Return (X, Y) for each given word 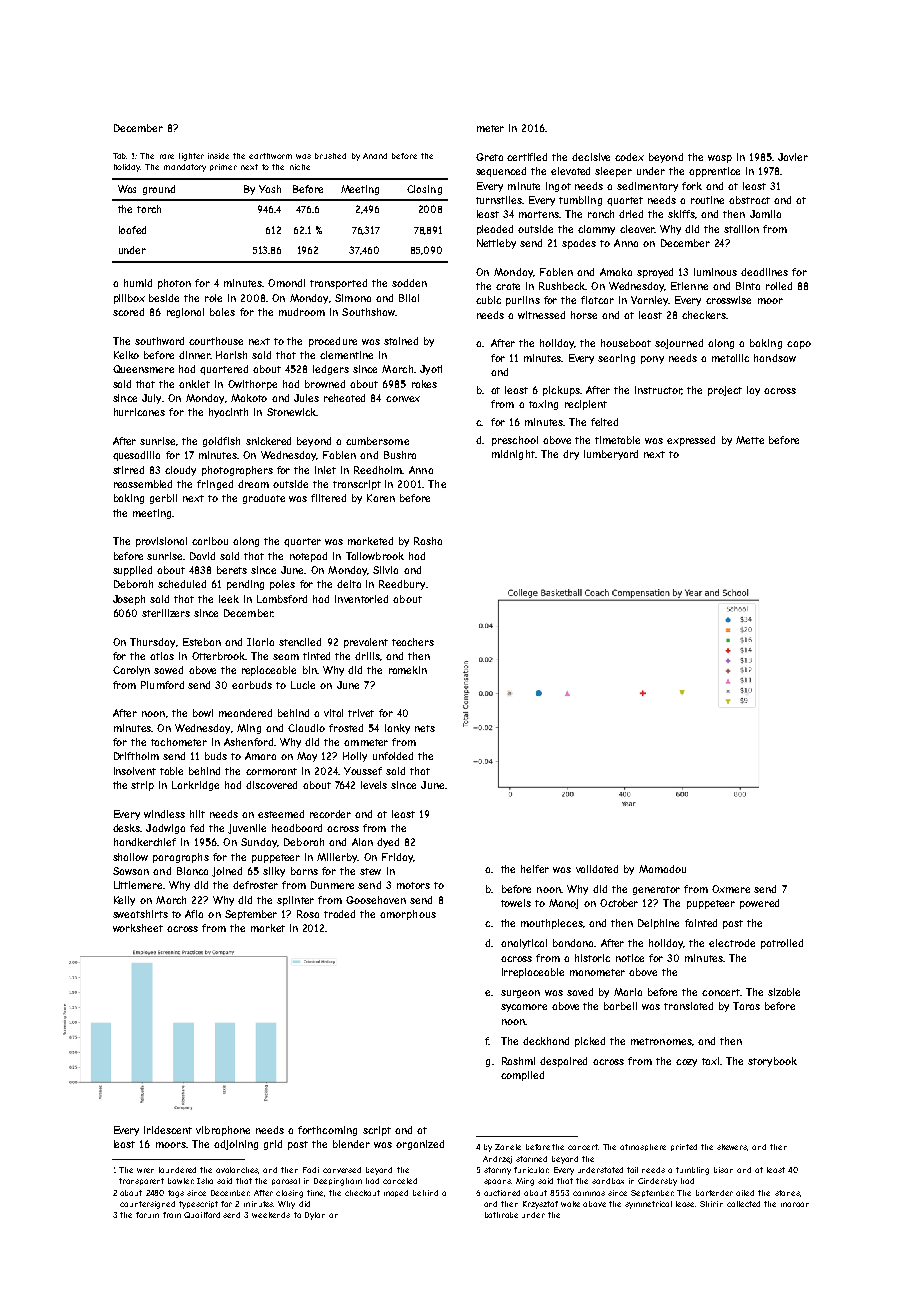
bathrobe (501, 1215)
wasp (720, 159)
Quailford (202, 1215)
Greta (489, 157)
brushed (330, 156)
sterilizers (166, 613)
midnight (513, 455)
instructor (658, 390)
